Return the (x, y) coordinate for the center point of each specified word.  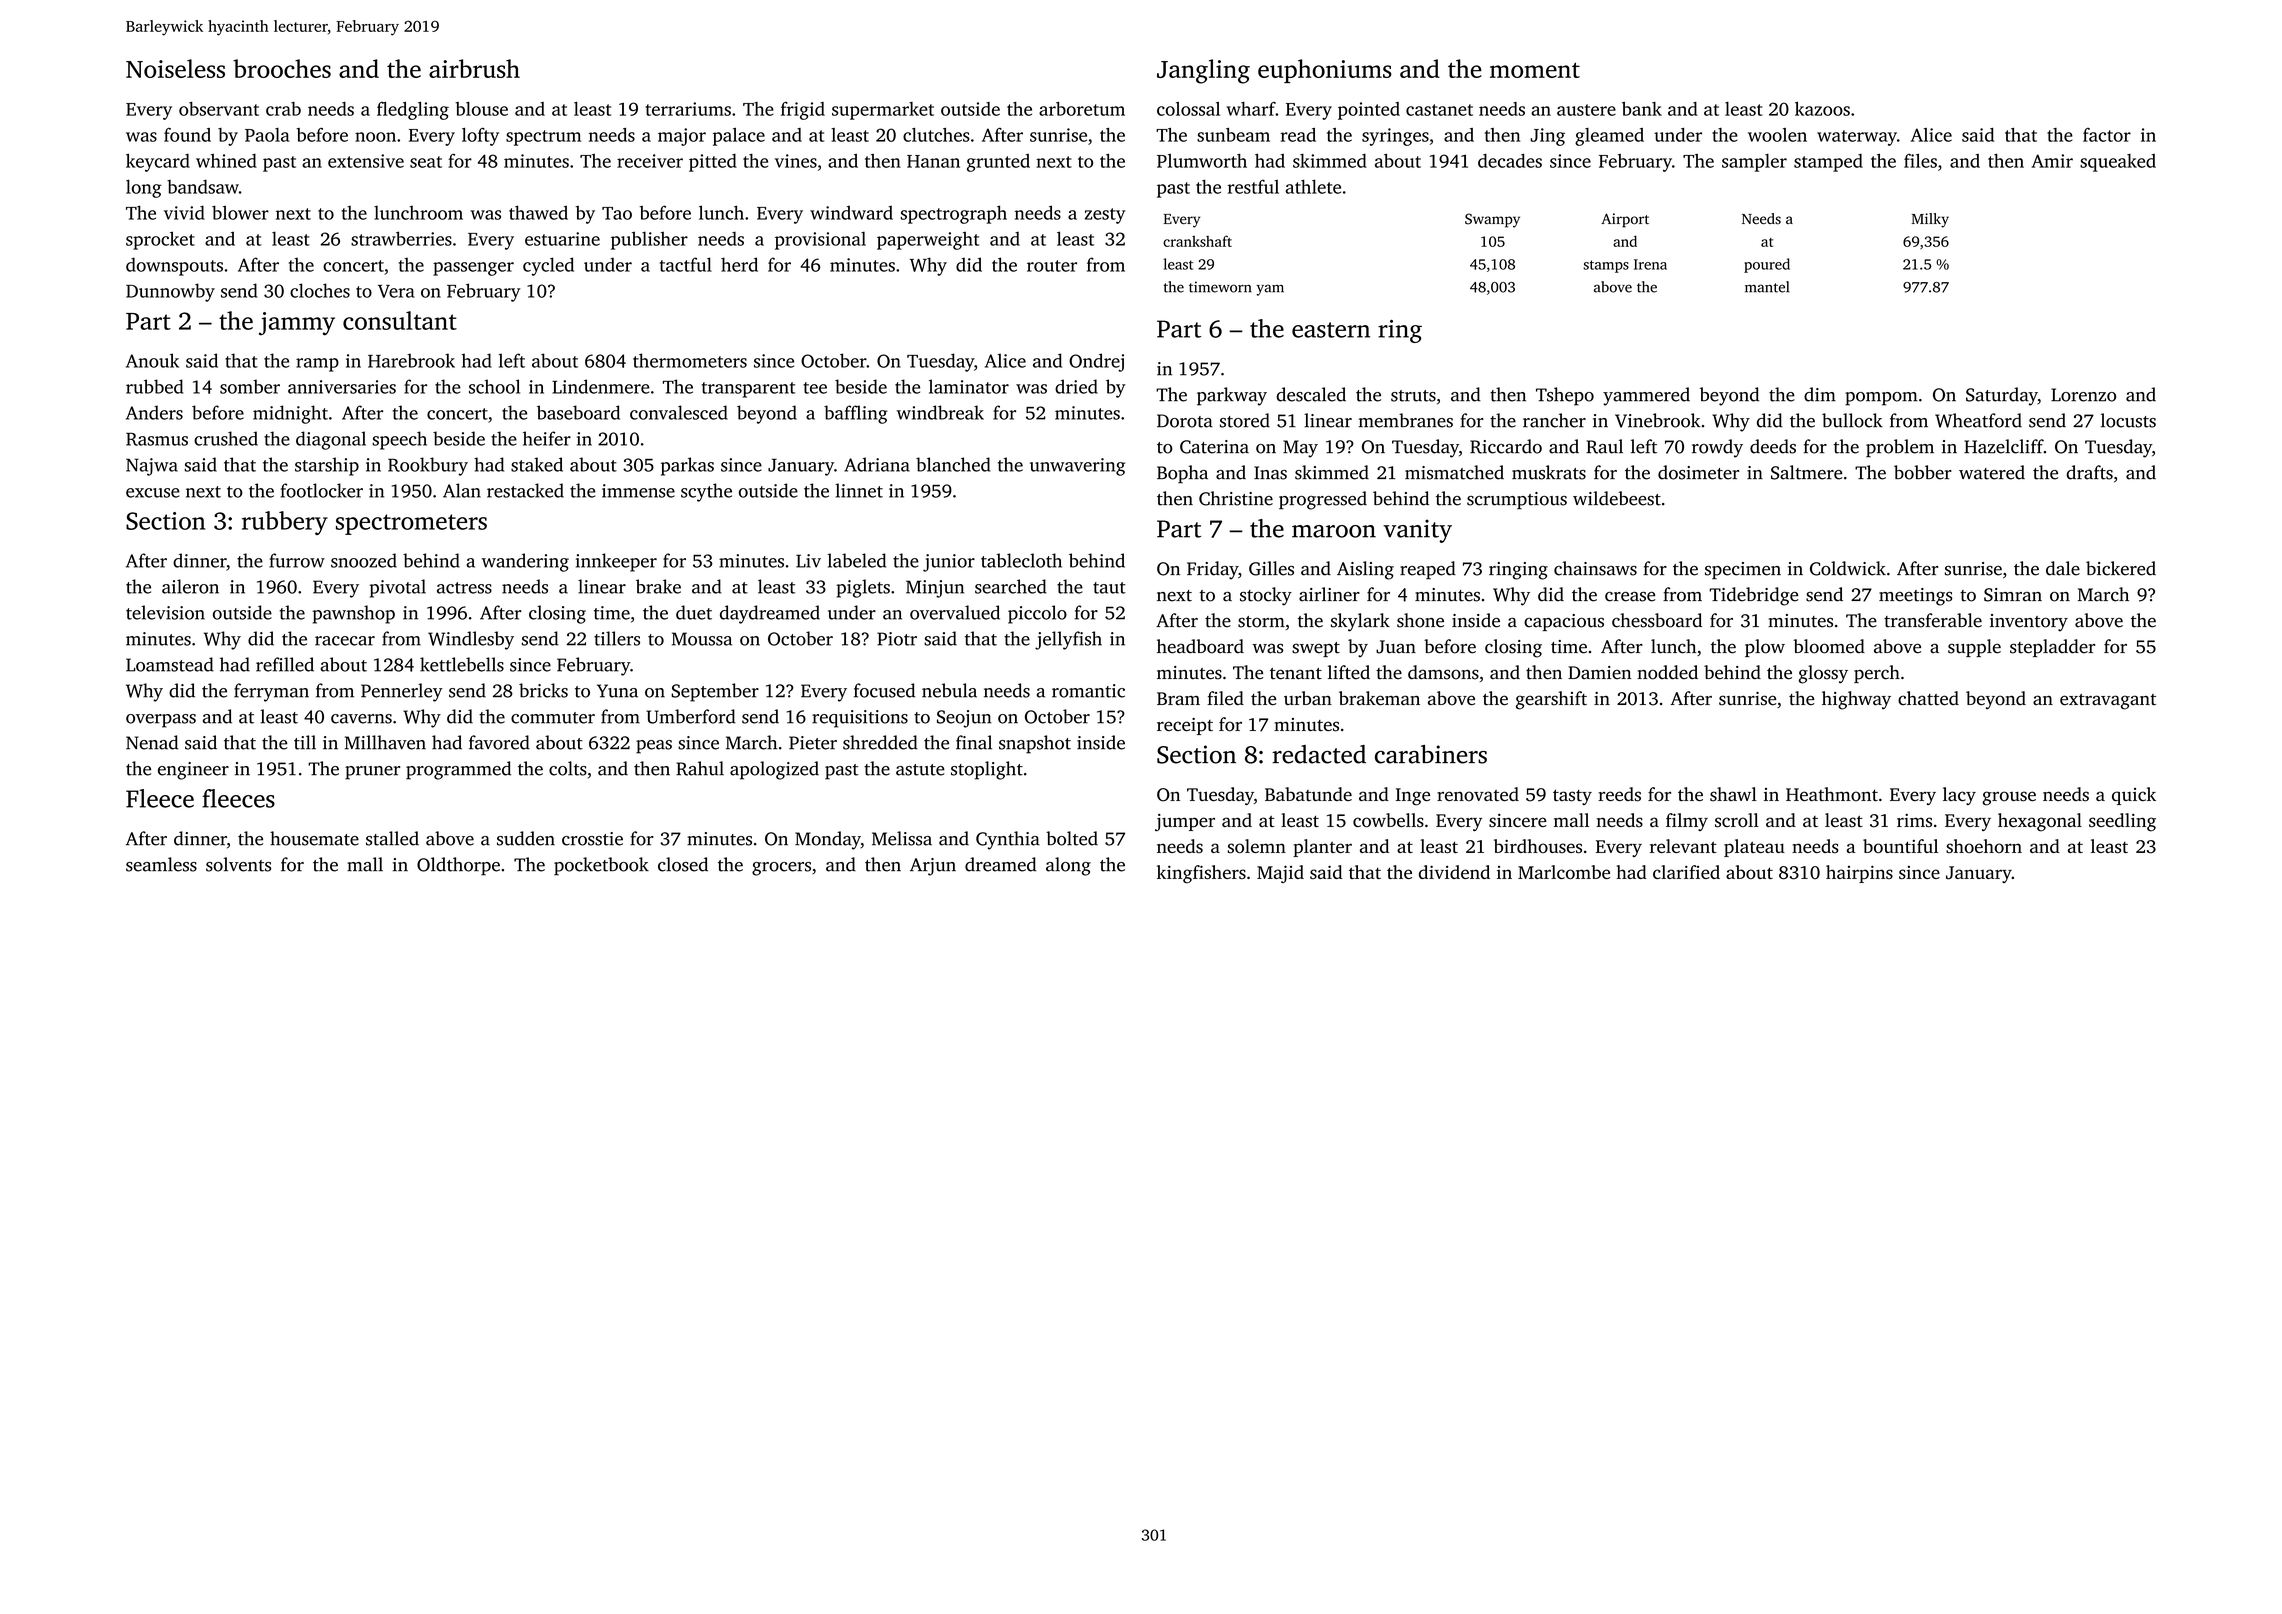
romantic (1088, 691)
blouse (481, 109)
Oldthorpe (458, 866)
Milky (1930, 220)
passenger (473, 269)
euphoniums (1325, 71)
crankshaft (1197, 241)
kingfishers (1201, 874)
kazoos (1822, 109)
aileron (190, 586)
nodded (1667, 672)
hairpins (1859, 874)
